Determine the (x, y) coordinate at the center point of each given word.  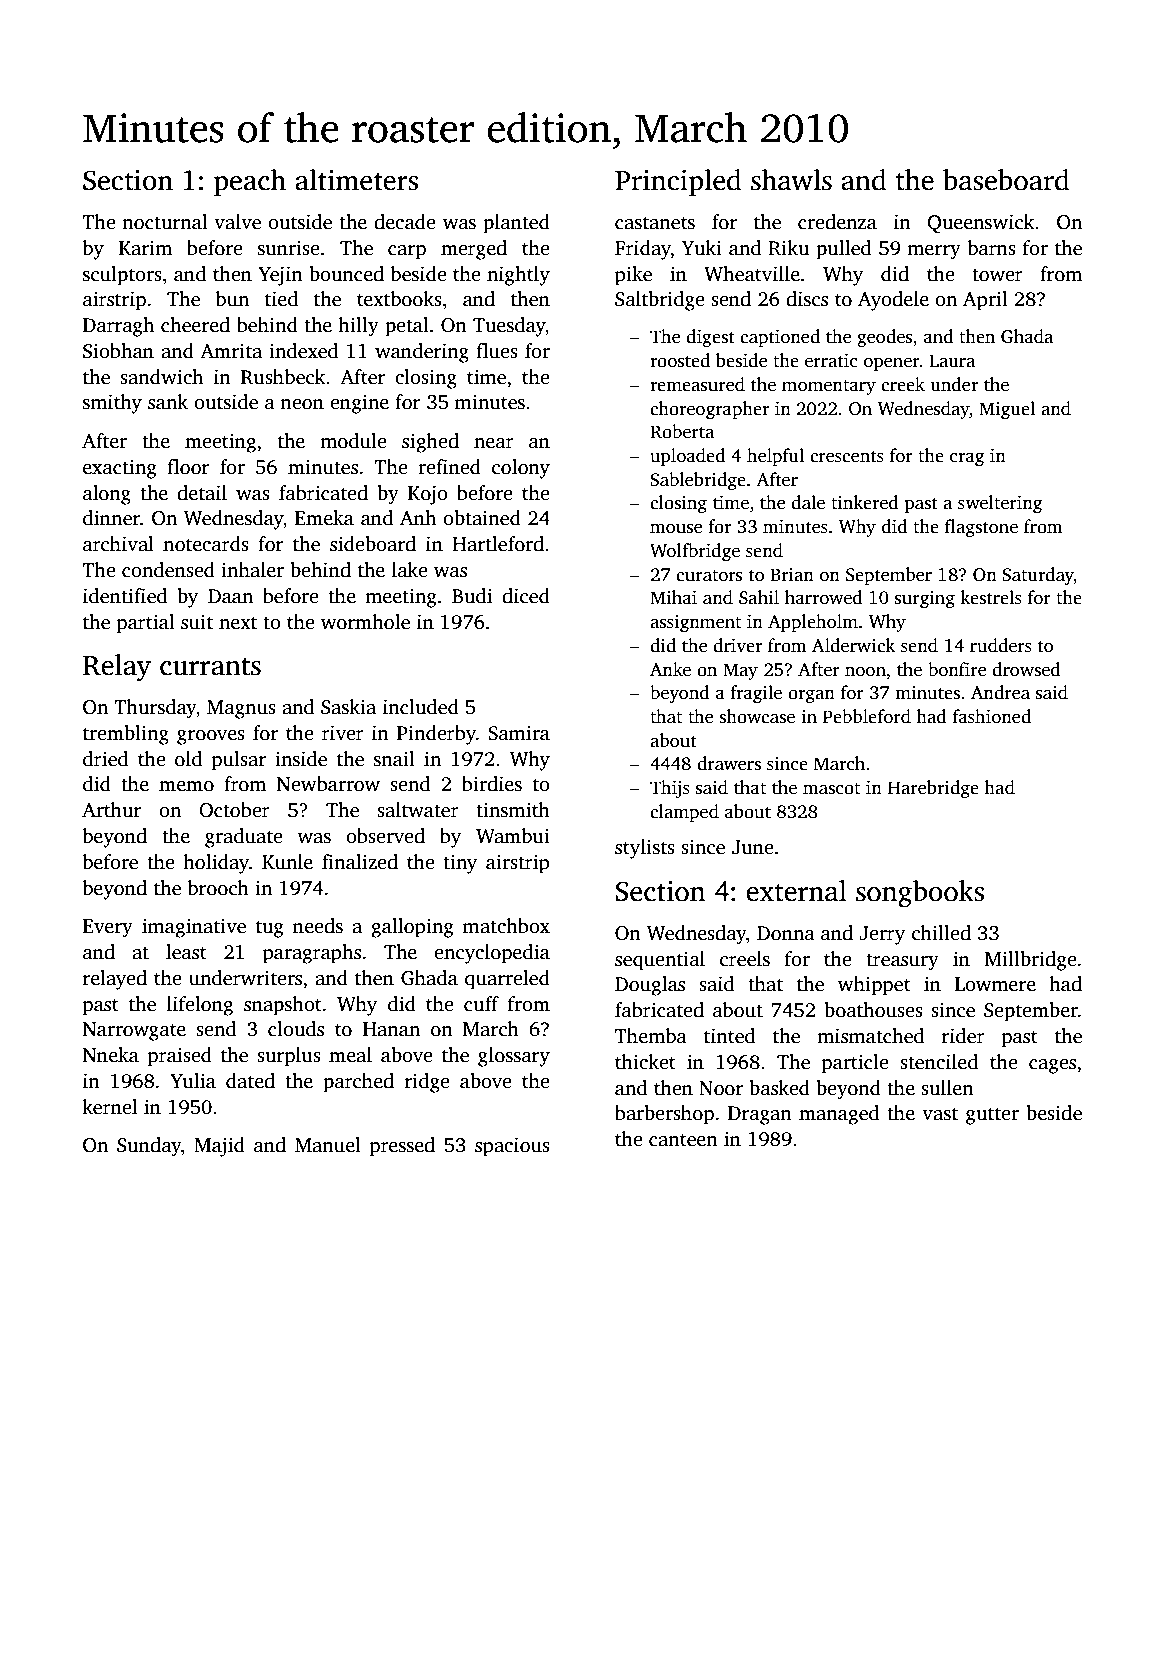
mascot (831, 789)
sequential (660, 961)
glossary (514, 1057)
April (985, 301)
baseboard (1006, 180)
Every (108, 928)
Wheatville (752, 274)
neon (302, 404)
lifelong (200, 1006)
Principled (678, 182)
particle (855, 1064)
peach (250, 182)
